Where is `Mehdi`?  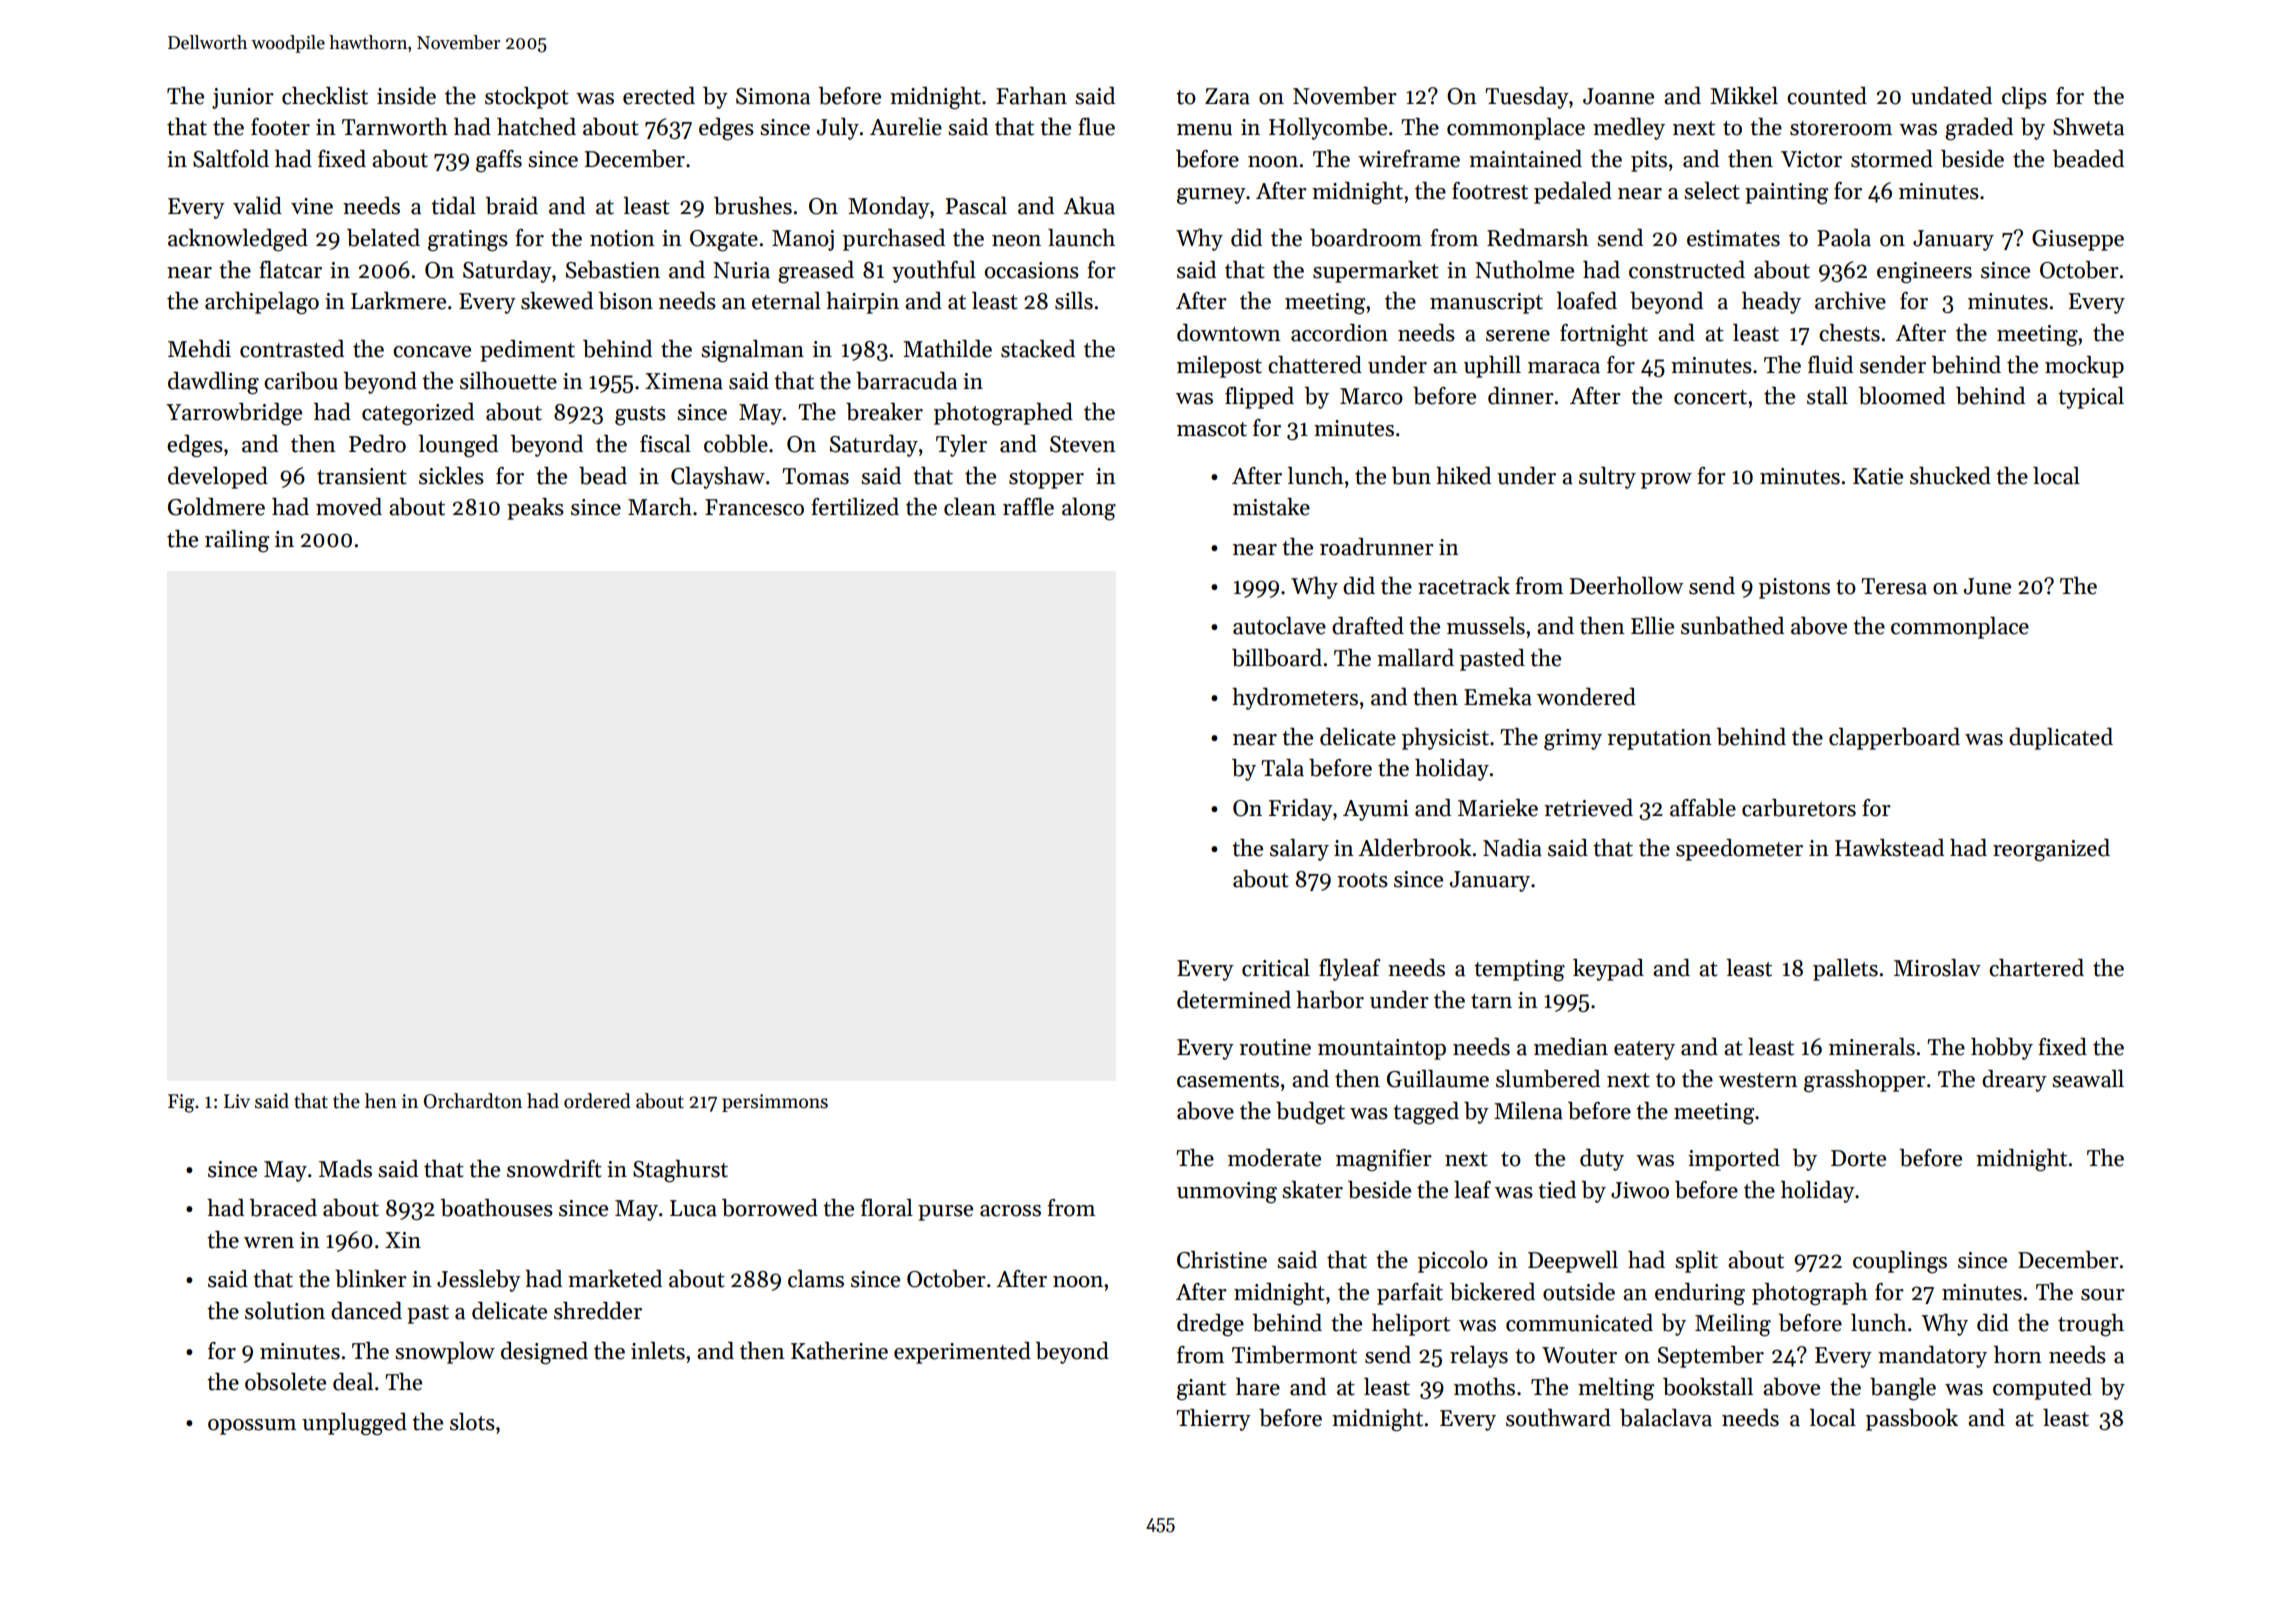 Mehdi is located at coordinates (199, 349).
